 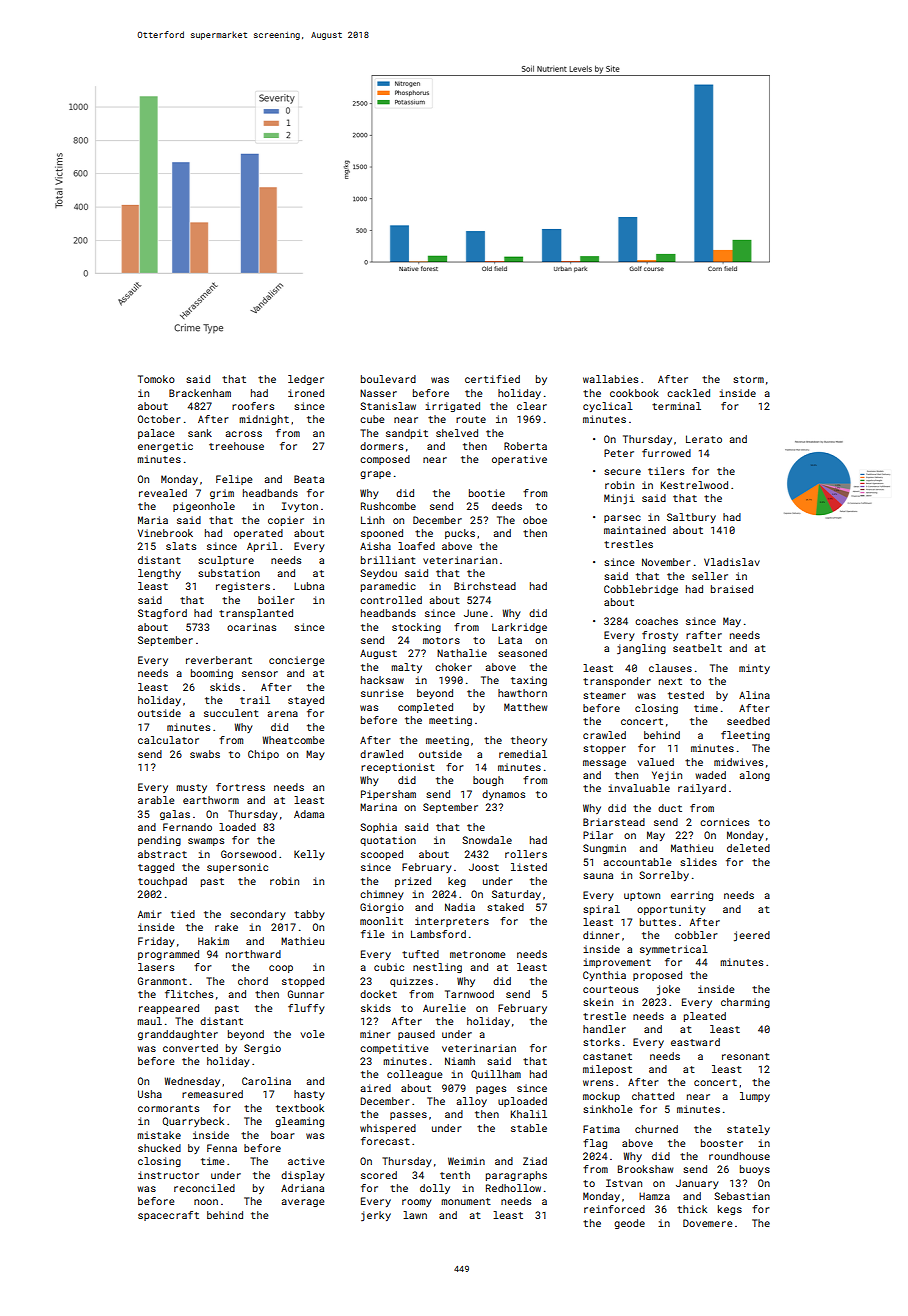 What do you see at coordinates (398, 768) in the screenshot?
I see `receptionist` at bounding box center [398, 768].
